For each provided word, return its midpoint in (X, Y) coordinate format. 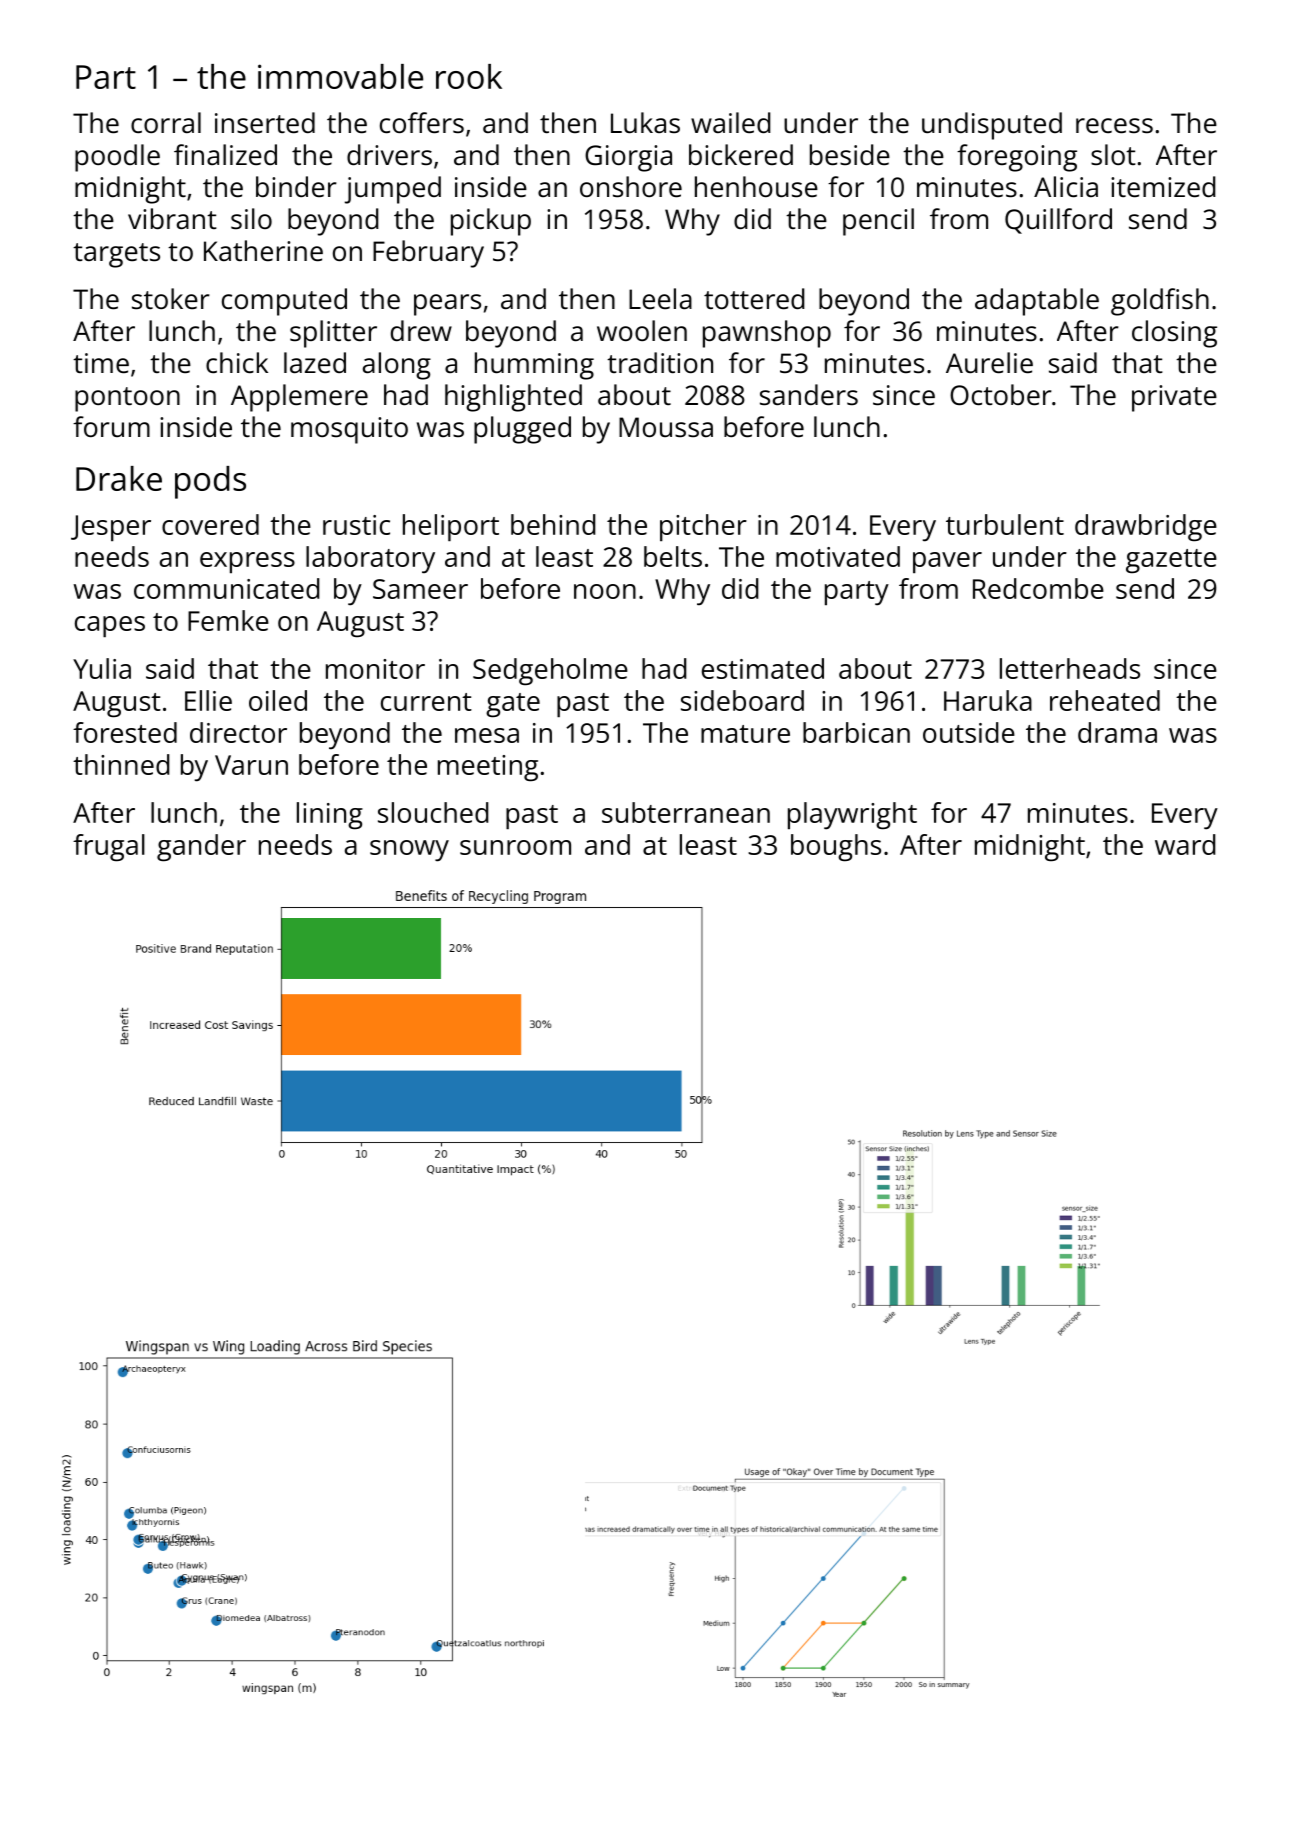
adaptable (1037, 302)
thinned (121, 764)
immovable (340, 76)
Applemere (299, 398)
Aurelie (989, 363)
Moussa (666, 427)
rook (469, 76)
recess (1114, 126)
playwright (852, 816)
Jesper (111, 528)
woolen (642, 331)
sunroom (515, 847)
